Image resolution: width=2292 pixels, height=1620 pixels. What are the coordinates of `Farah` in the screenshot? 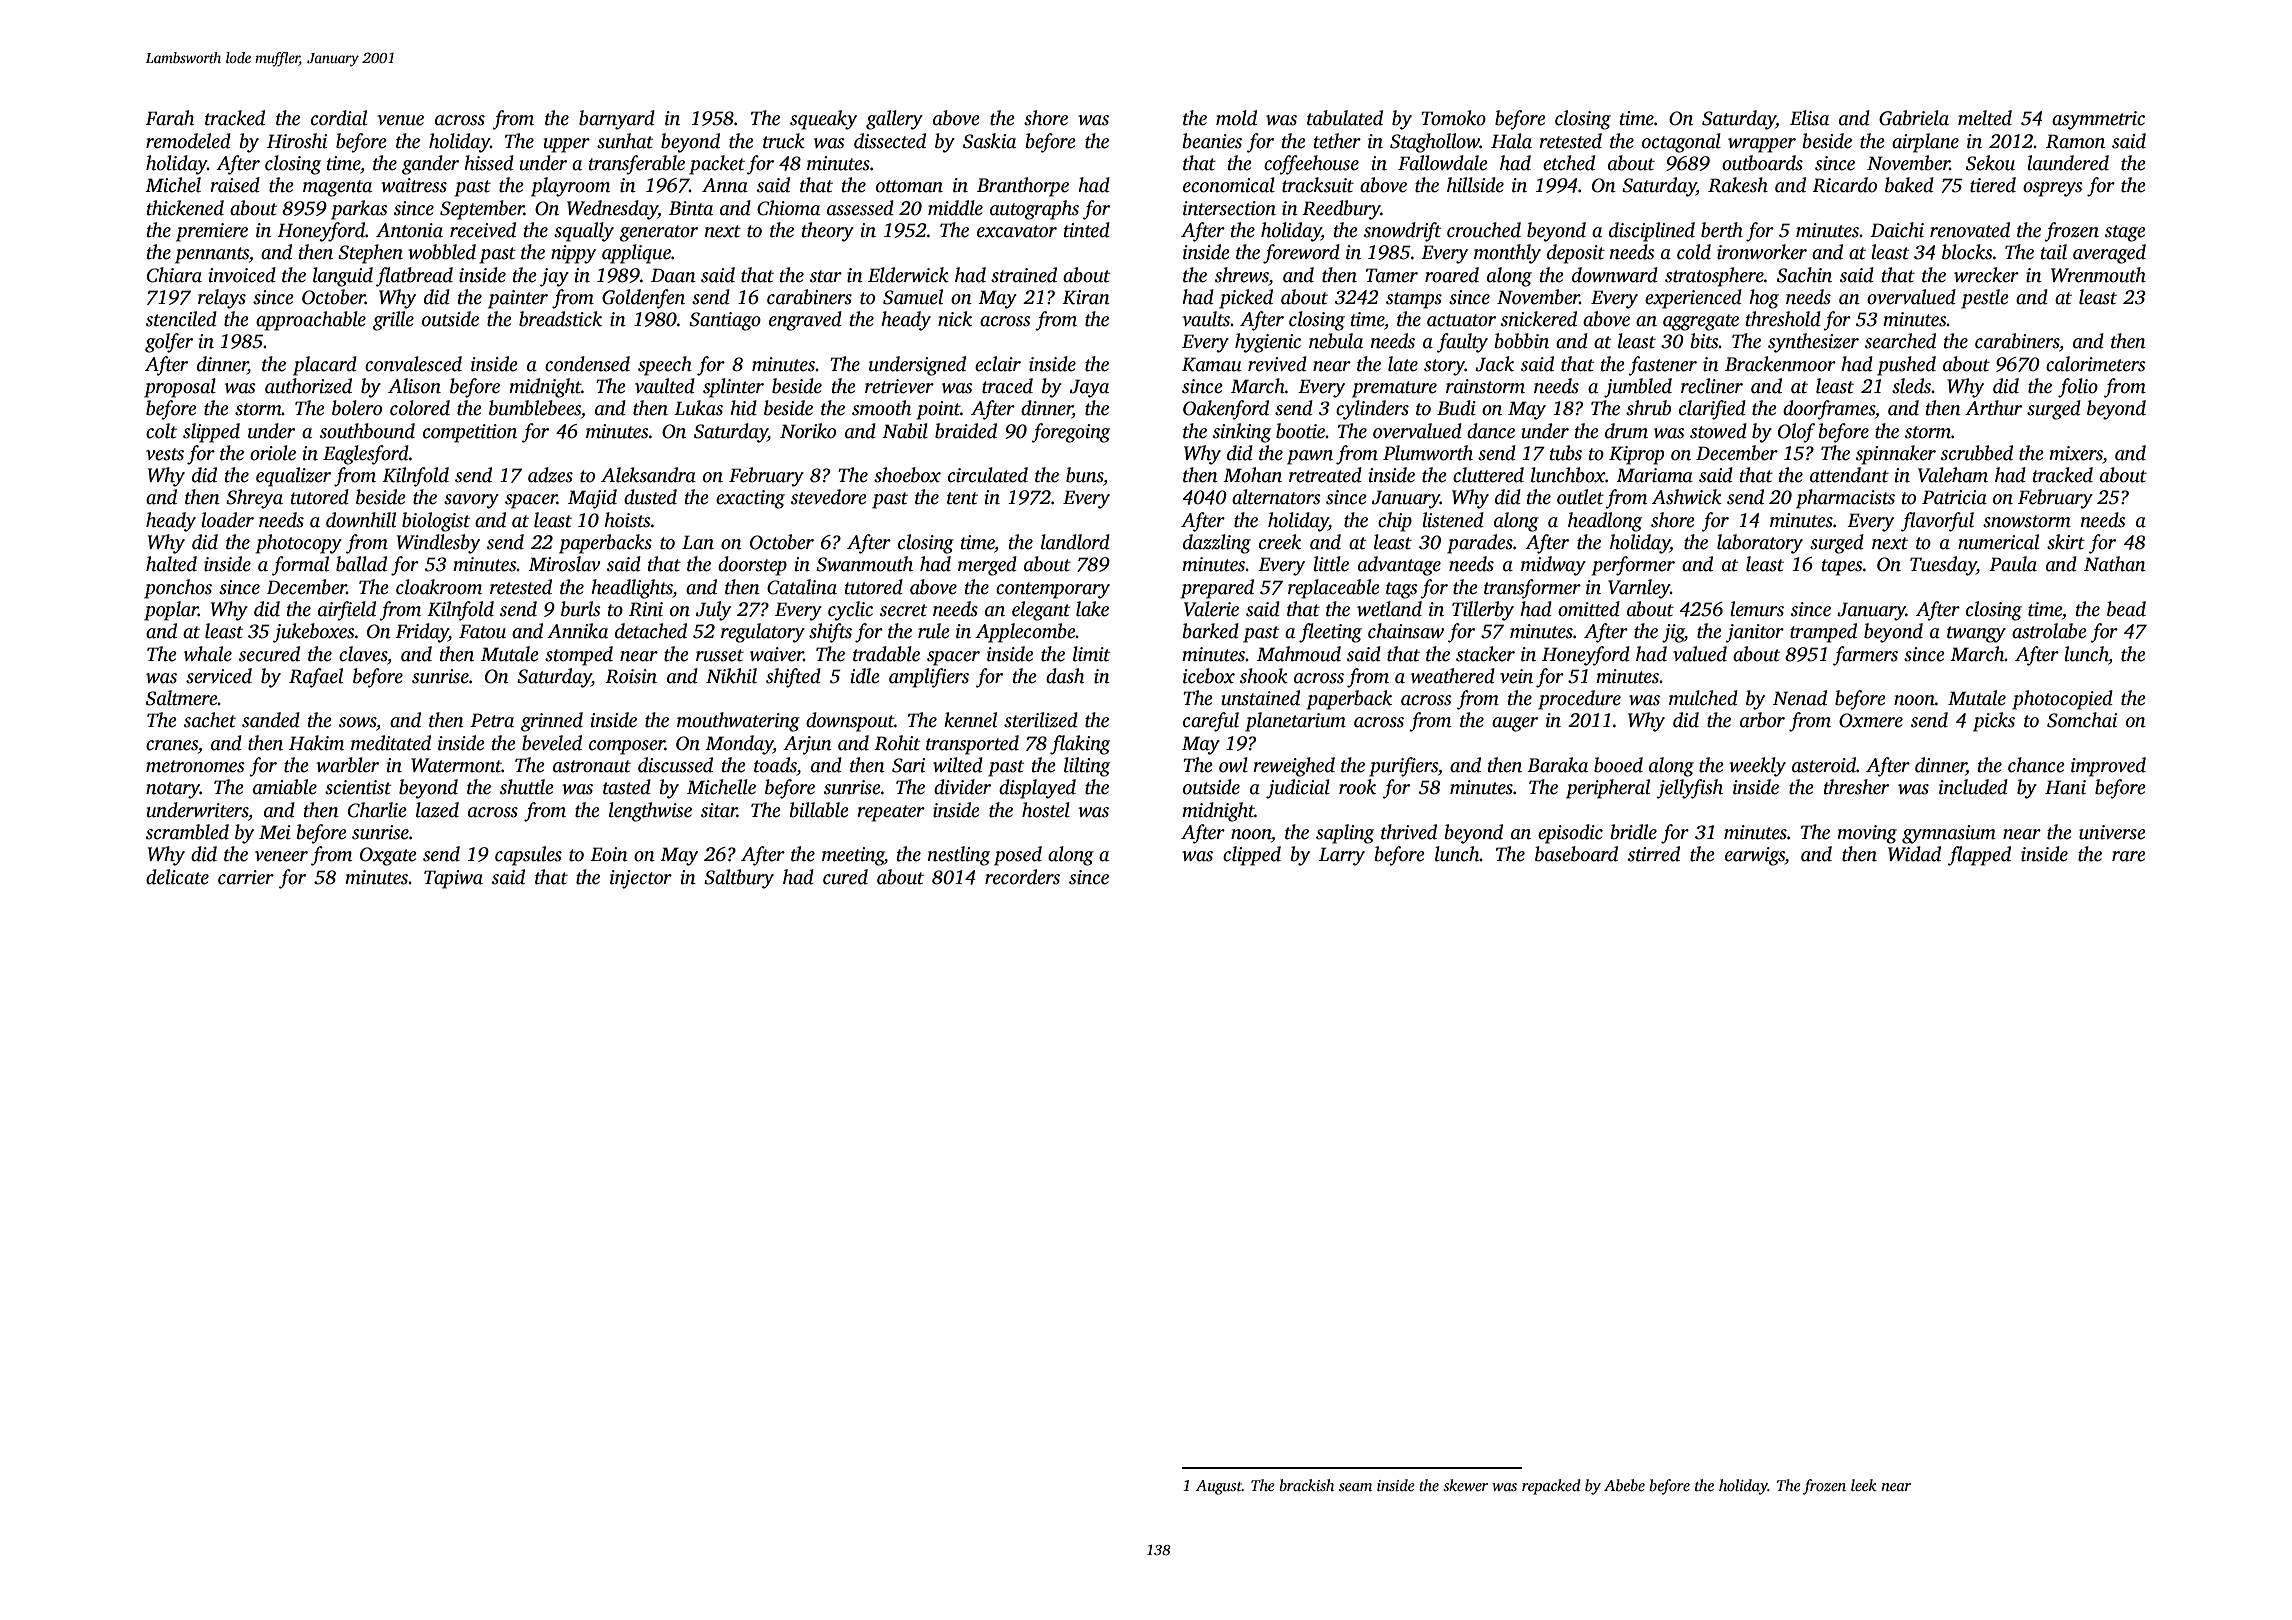 It's located at (169, 118).
